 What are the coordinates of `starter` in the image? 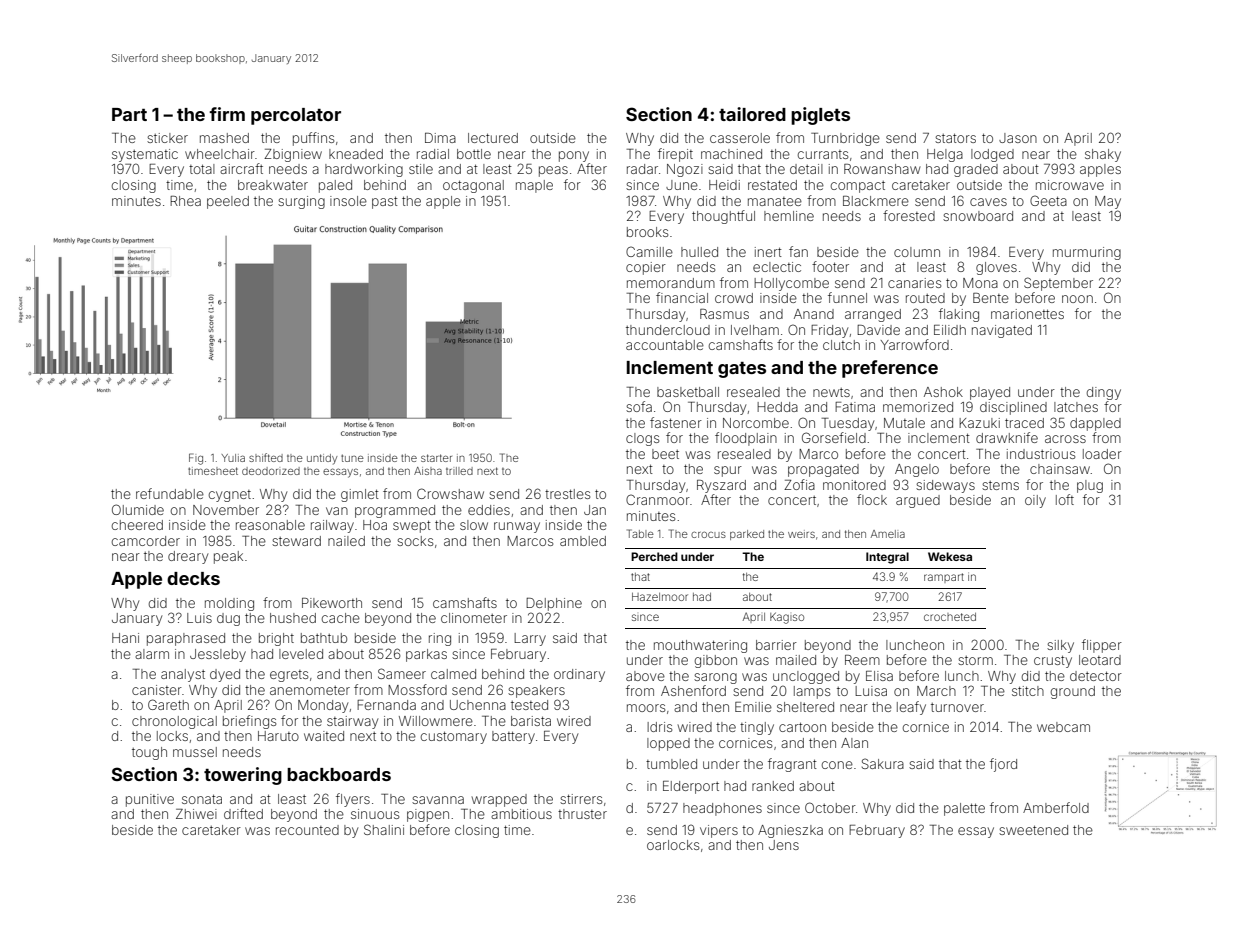 It's located at (436, 458).
